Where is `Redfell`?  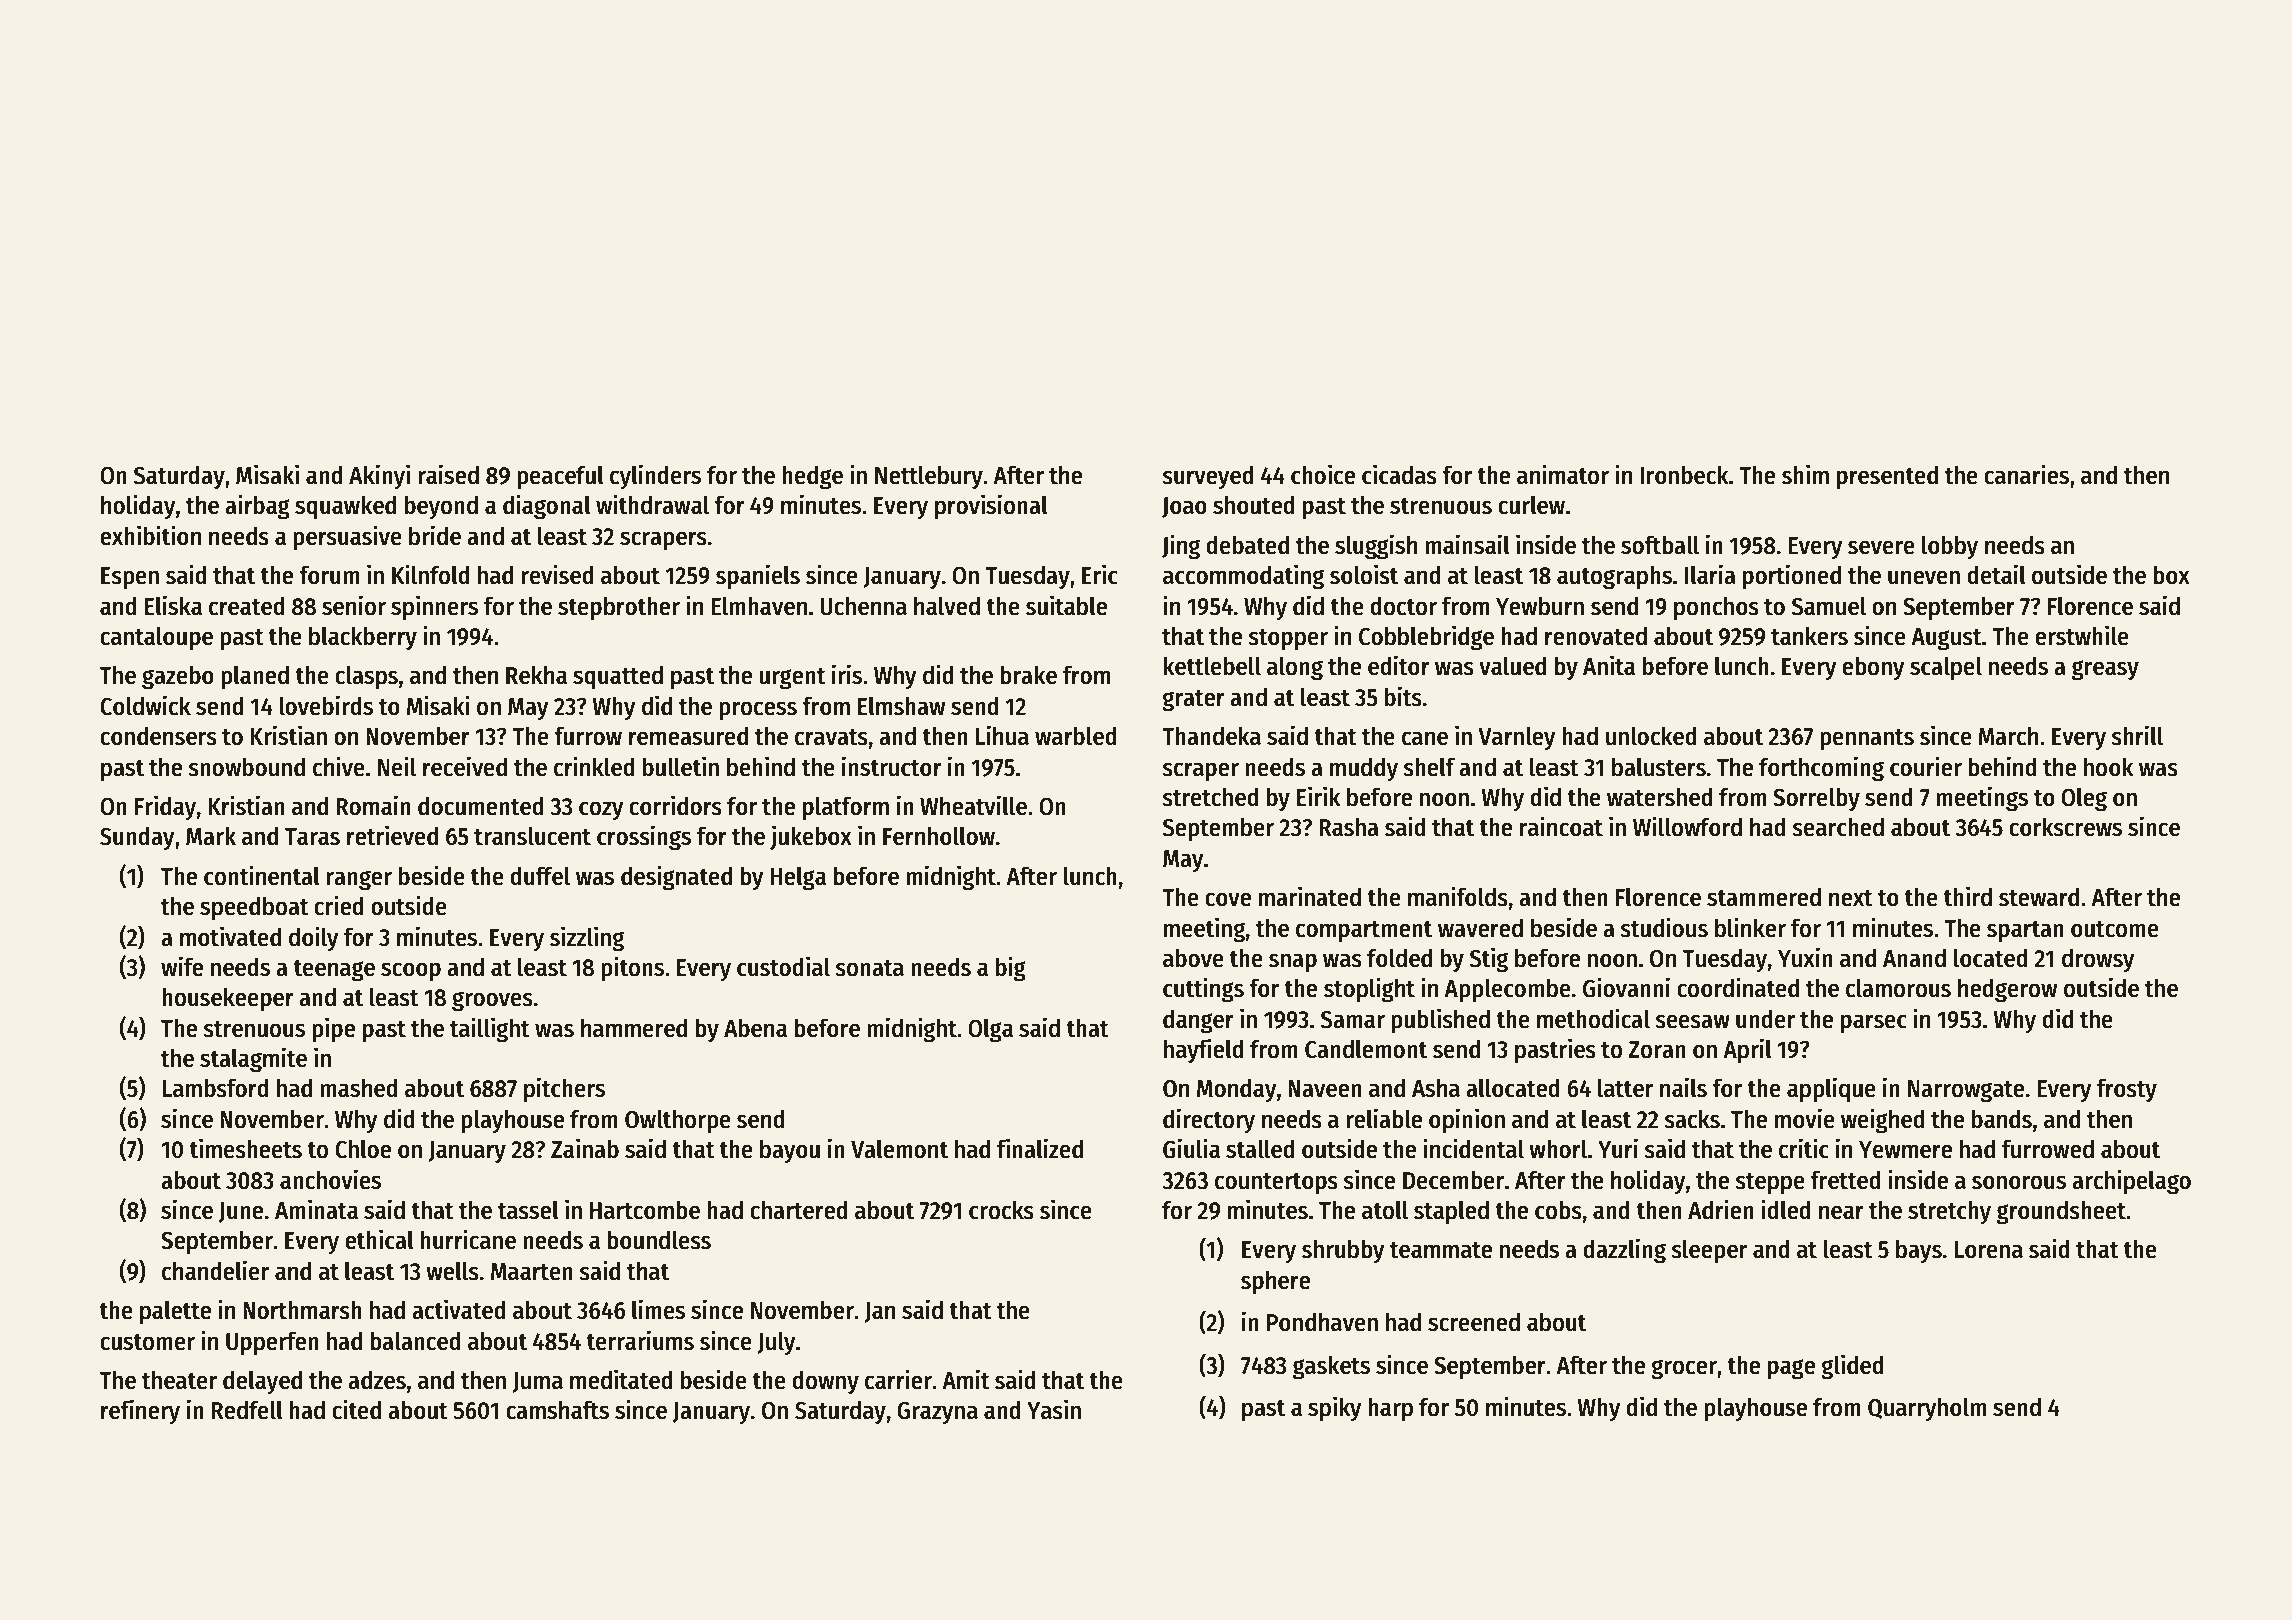 Redfell is located at coordinates (247, 1410).
